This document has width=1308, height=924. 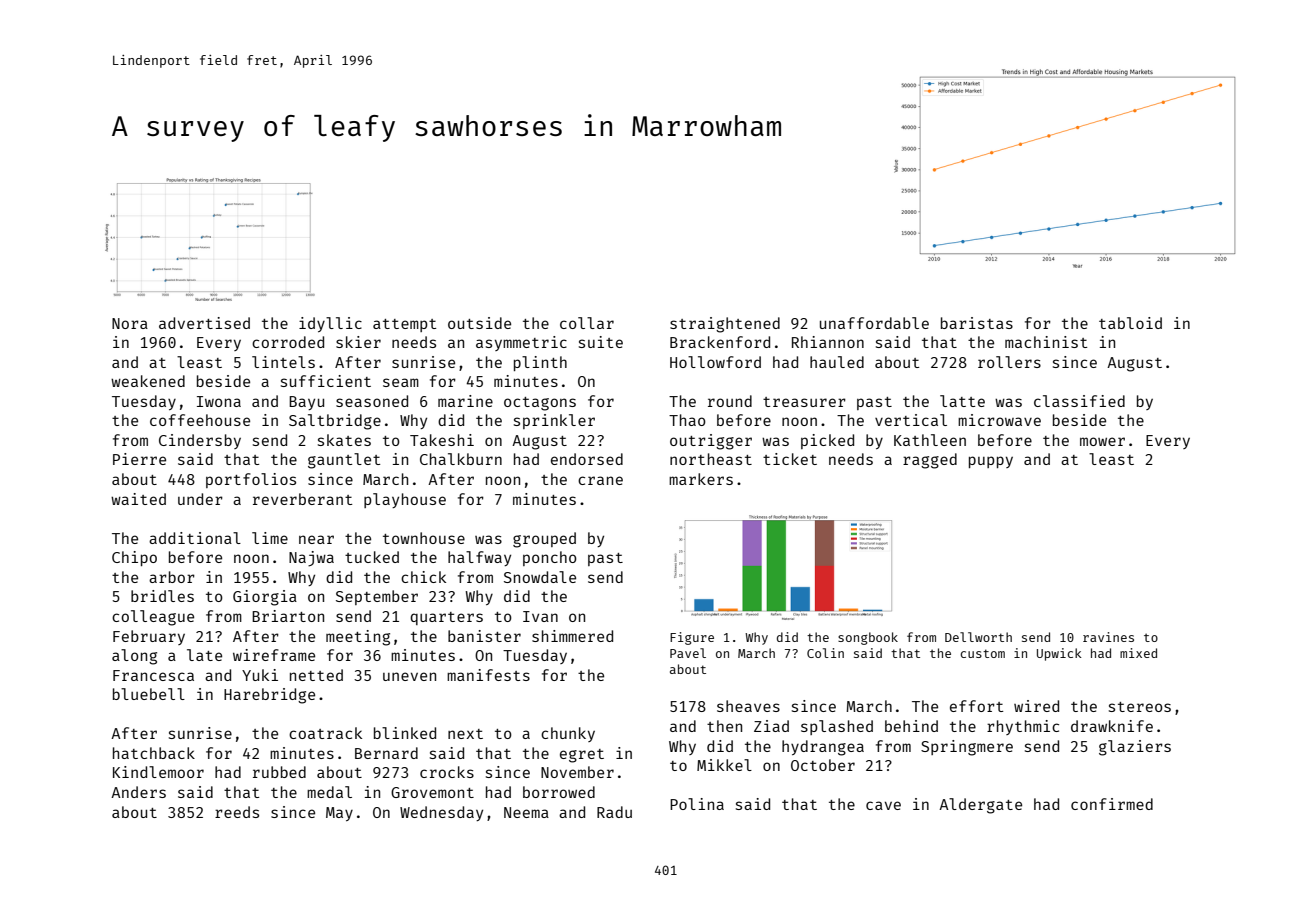 What do you see at coordinates (200, 420) in the document?
I see `coffeehouse` at bounding box center [200, 420].
